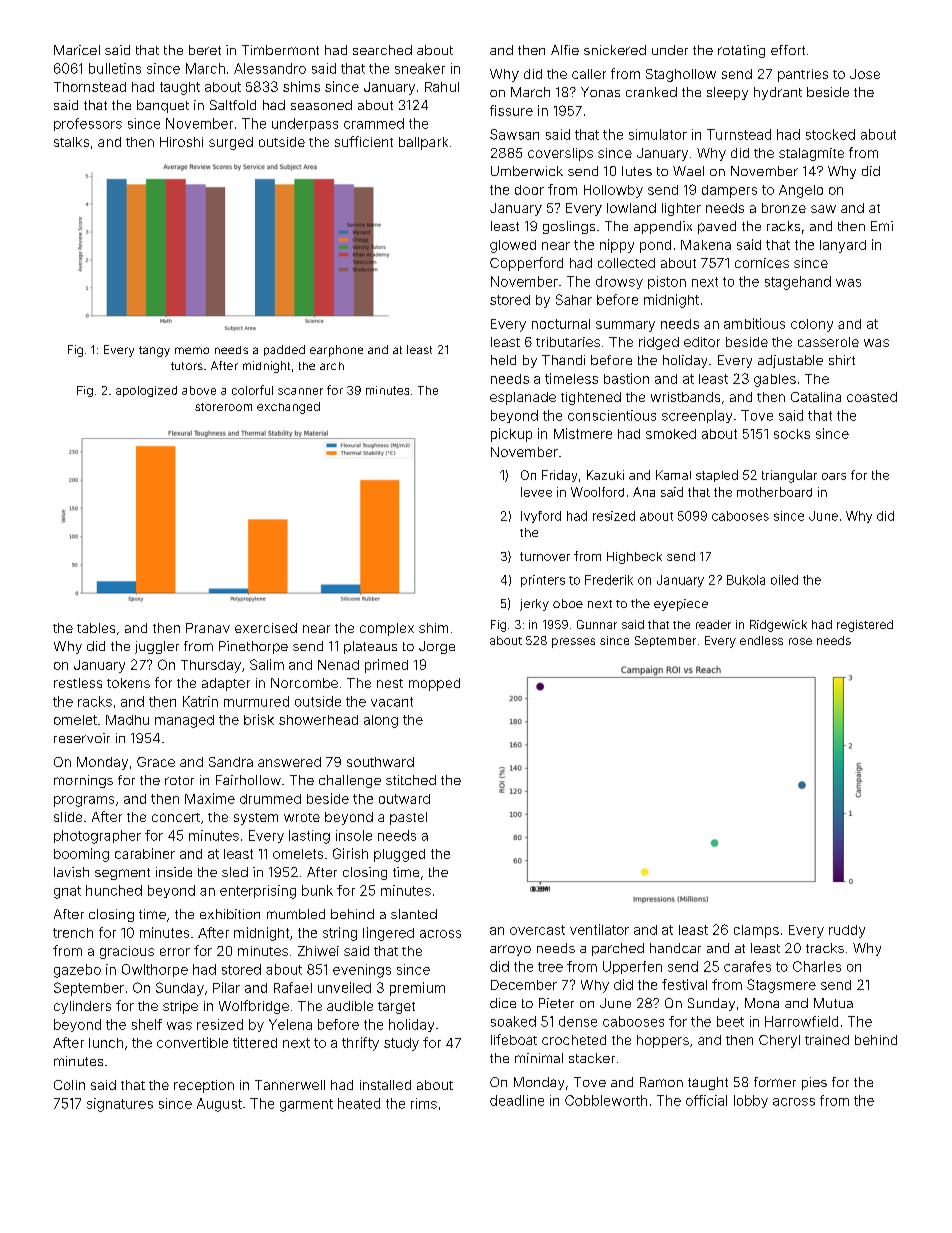 Image resolution: width=952 pixels, height=1233 pixels. I want to click on photographer, so click(97, 837).
